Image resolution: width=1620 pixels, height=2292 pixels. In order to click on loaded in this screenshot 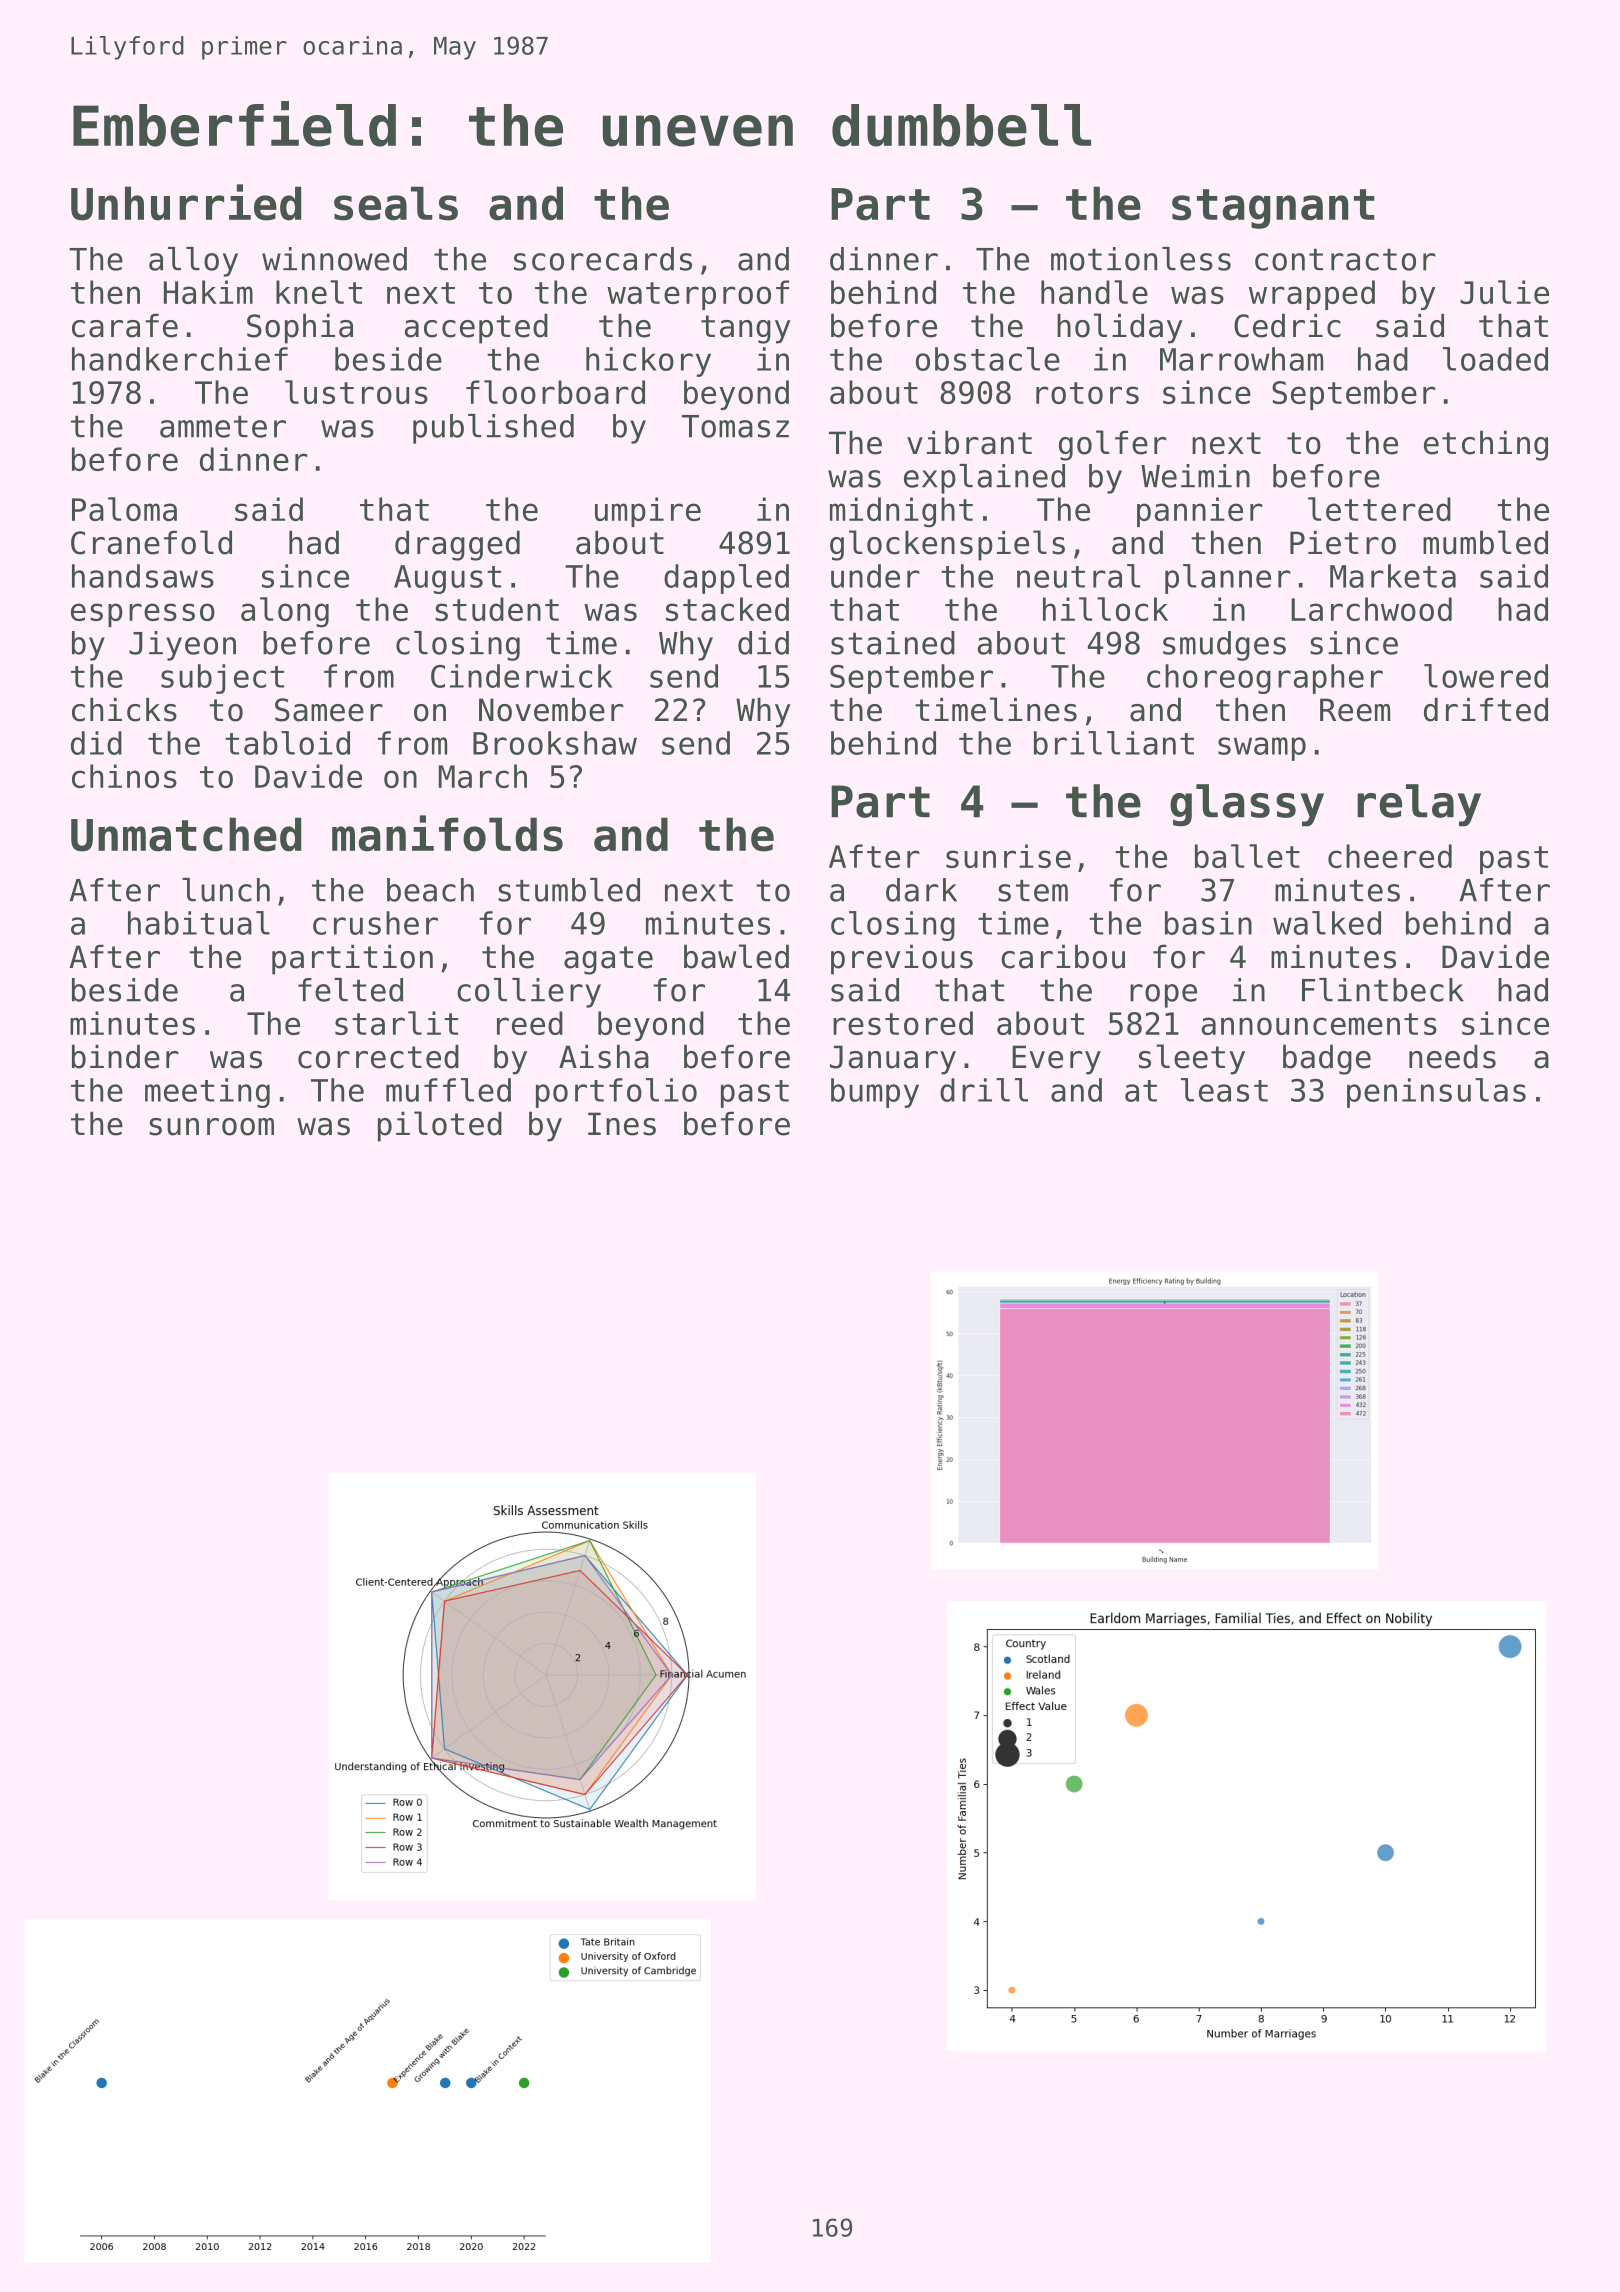, I will do `click(1495, 359)`.
